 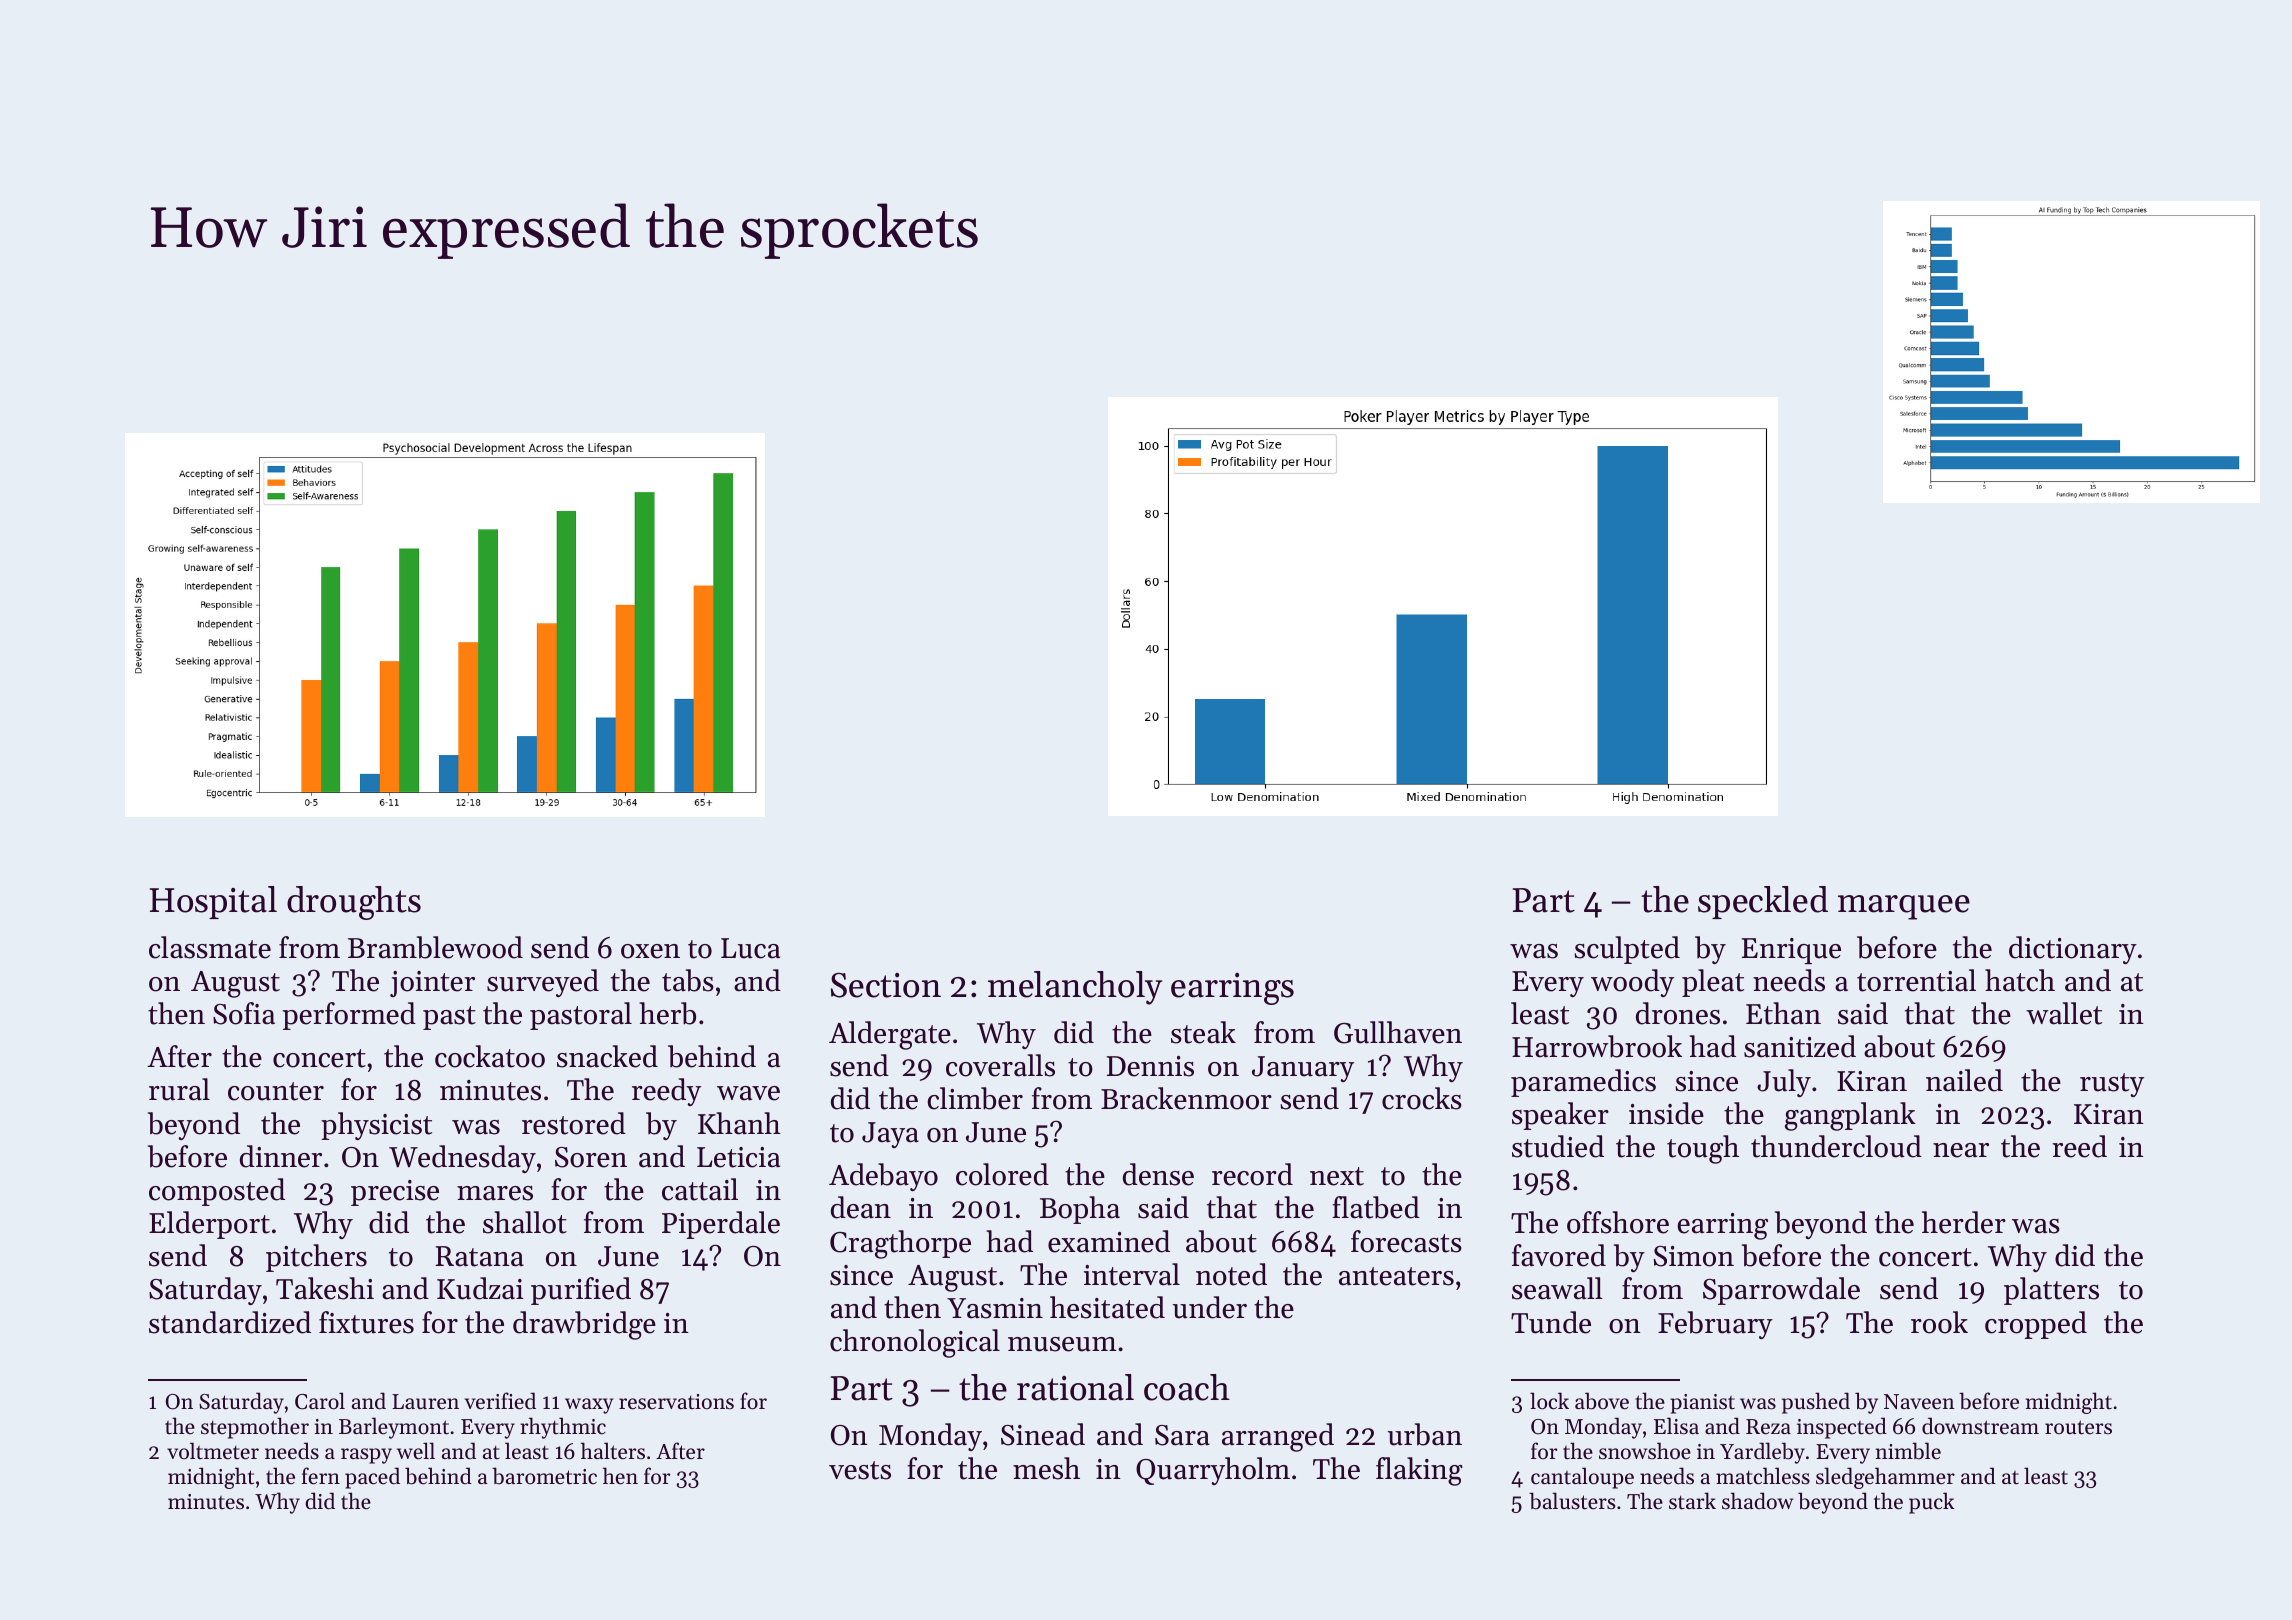 What do you see at coordinates (210, 947) in the page?
I see `classmate` at bounding box center [210, 947].
